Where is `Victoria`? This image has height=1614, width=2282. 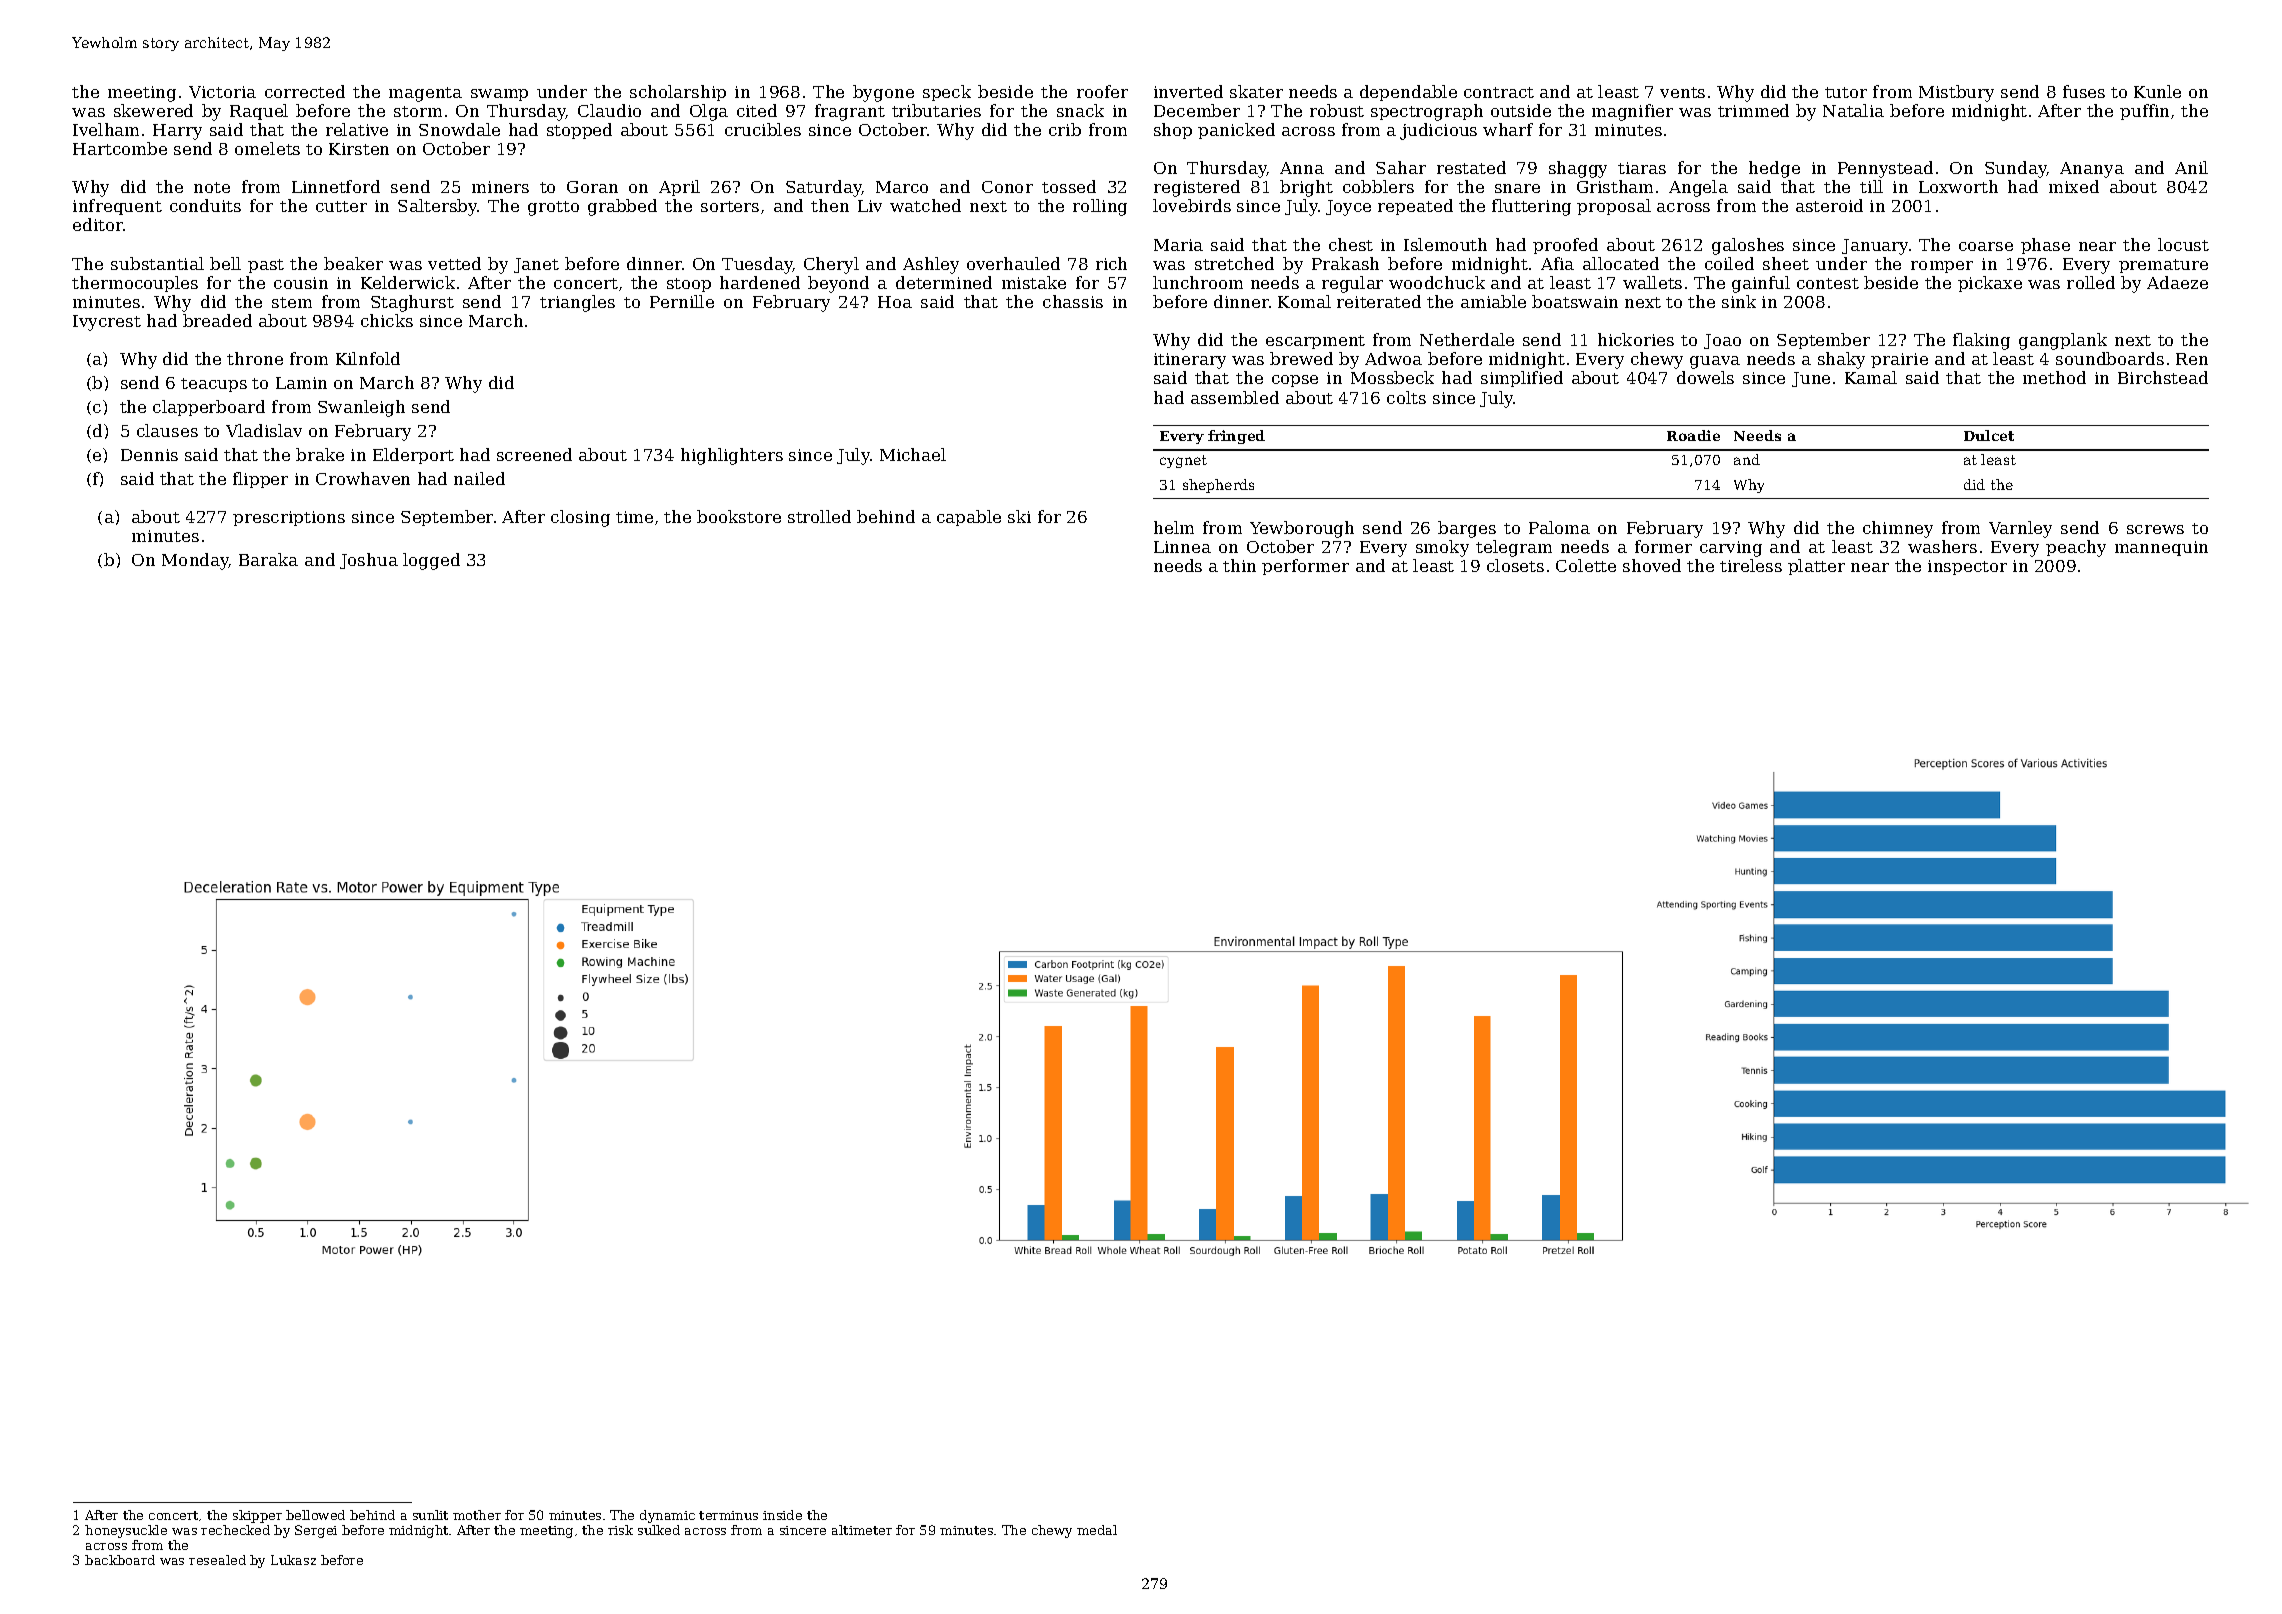
Victoria is located at coordinates (222, 92).
